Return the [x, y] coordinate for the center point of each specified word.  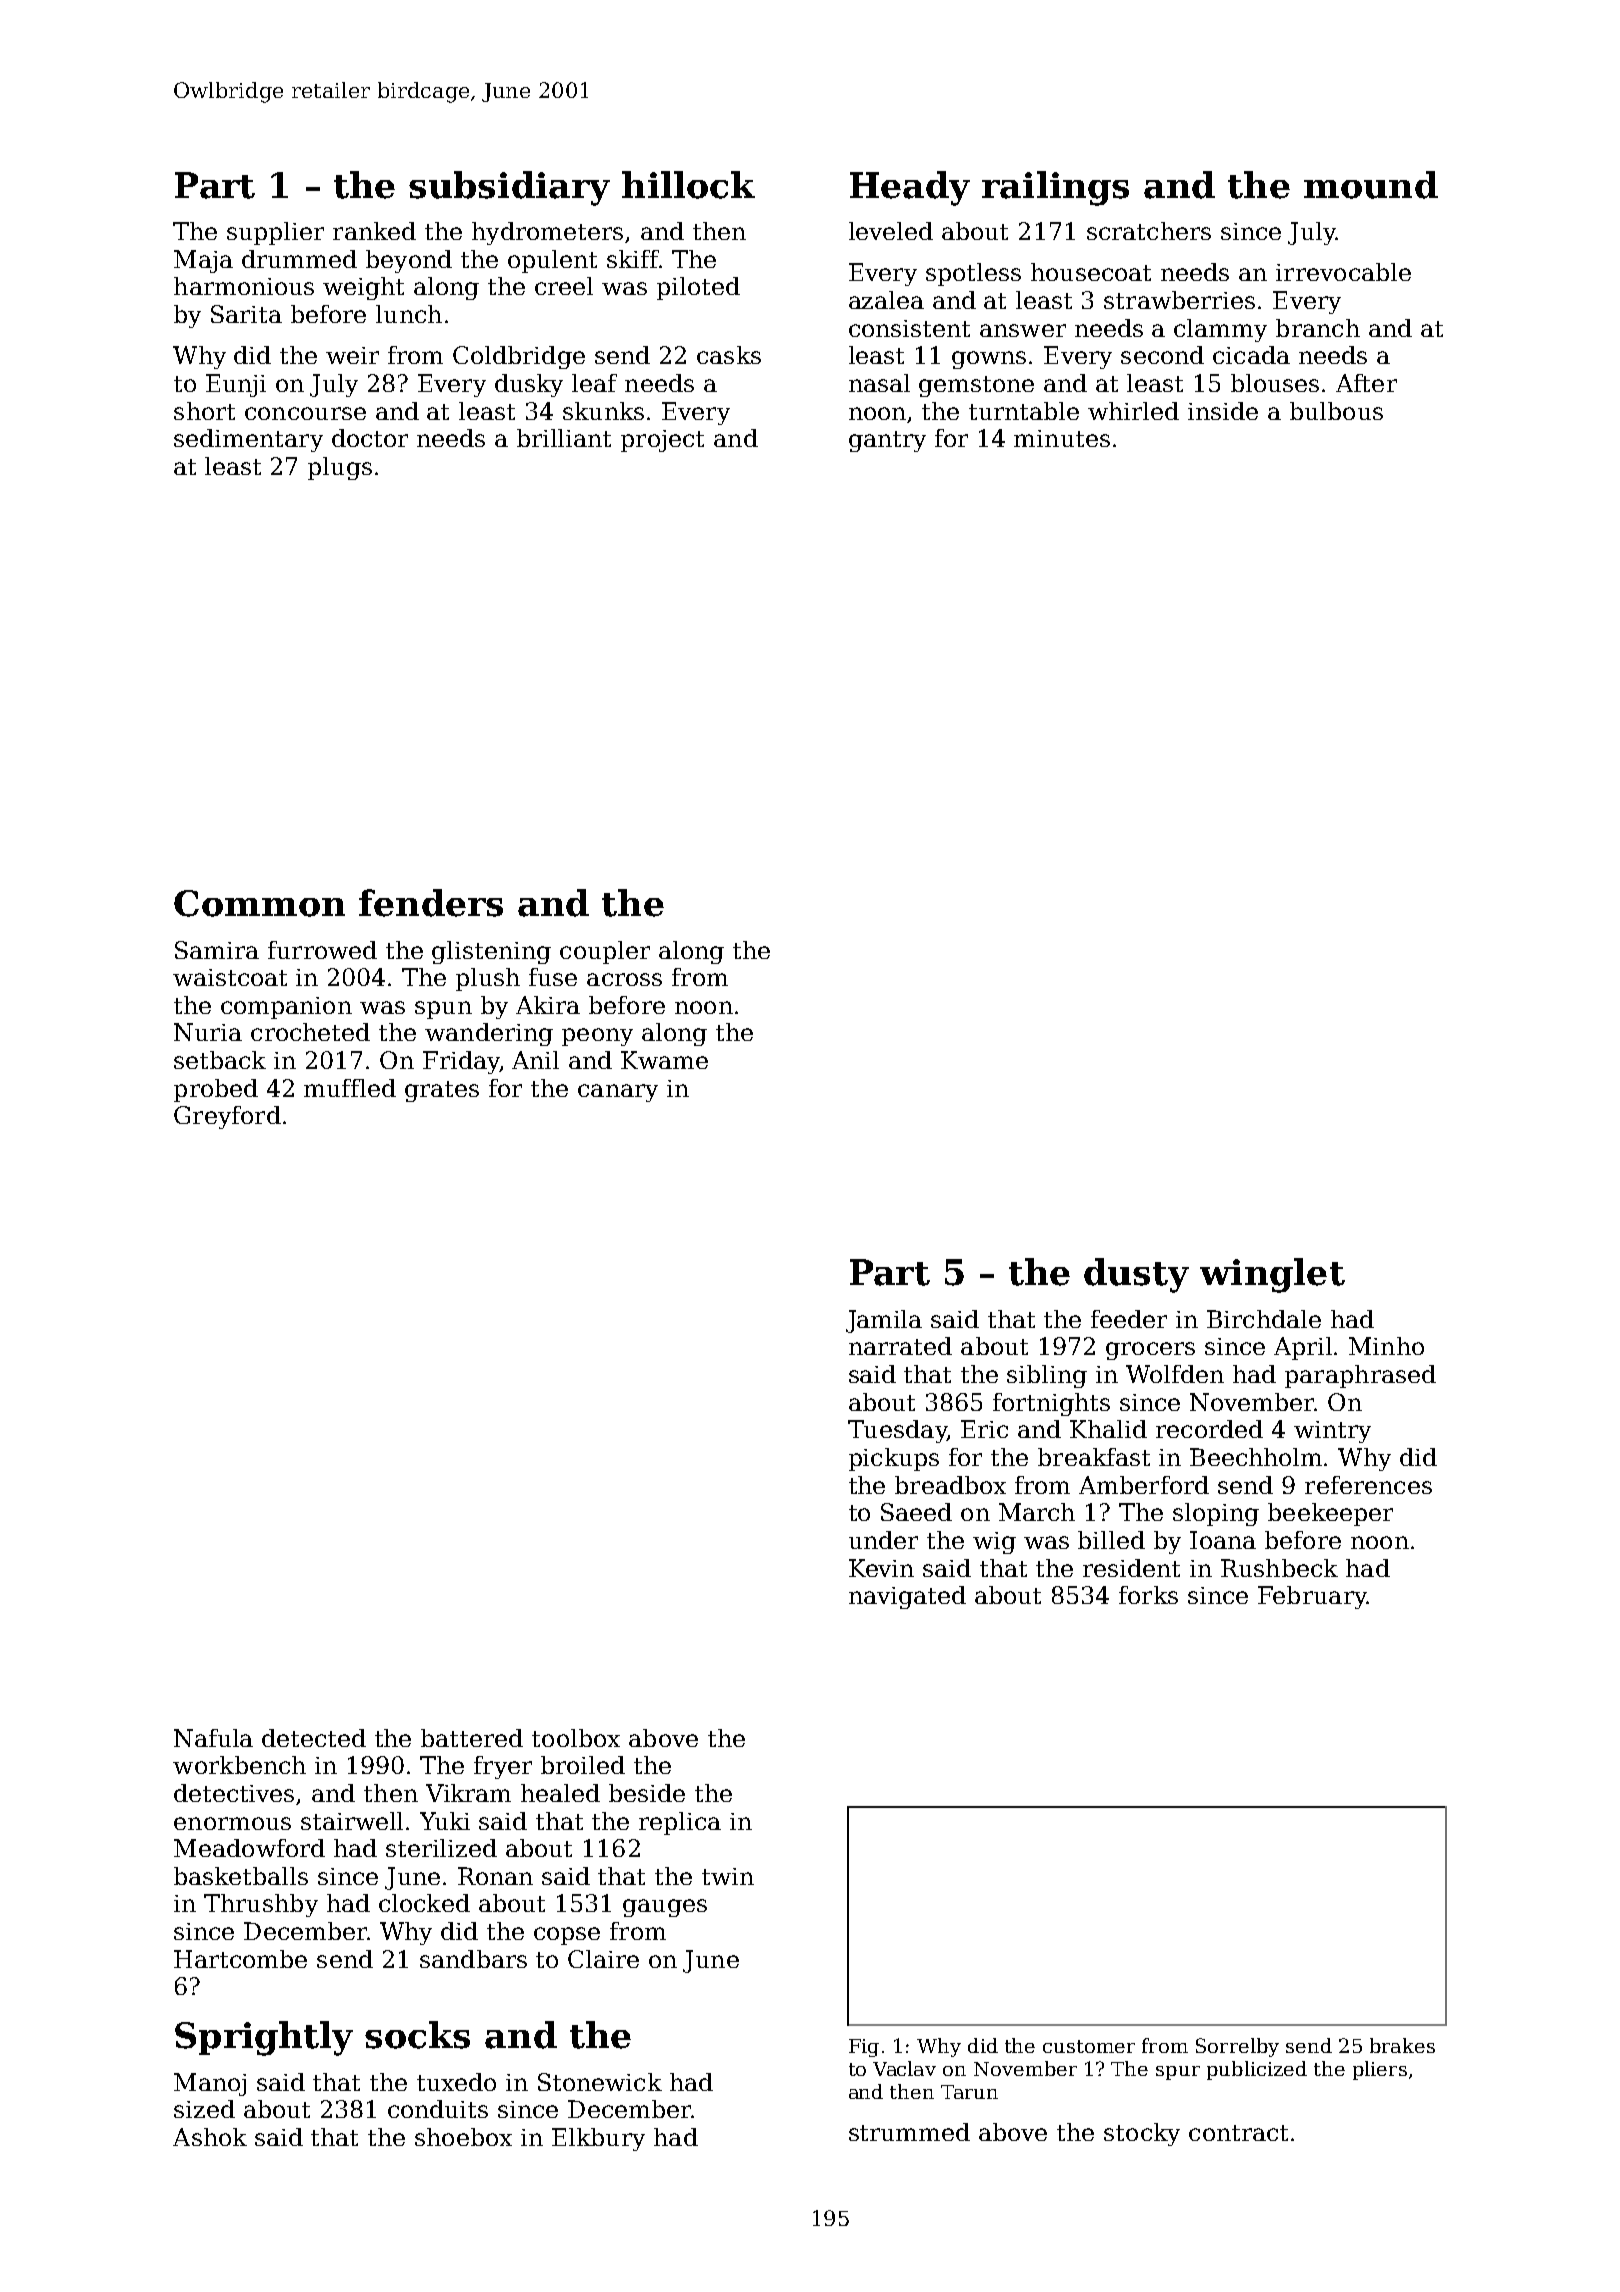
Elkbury [598, 2139]
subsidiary [509, 188]
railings [1055, 188]
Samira [217, 950]
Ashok [210, 2137]
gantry [887, 441]
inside [1223, 411]
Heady [910, 188]
